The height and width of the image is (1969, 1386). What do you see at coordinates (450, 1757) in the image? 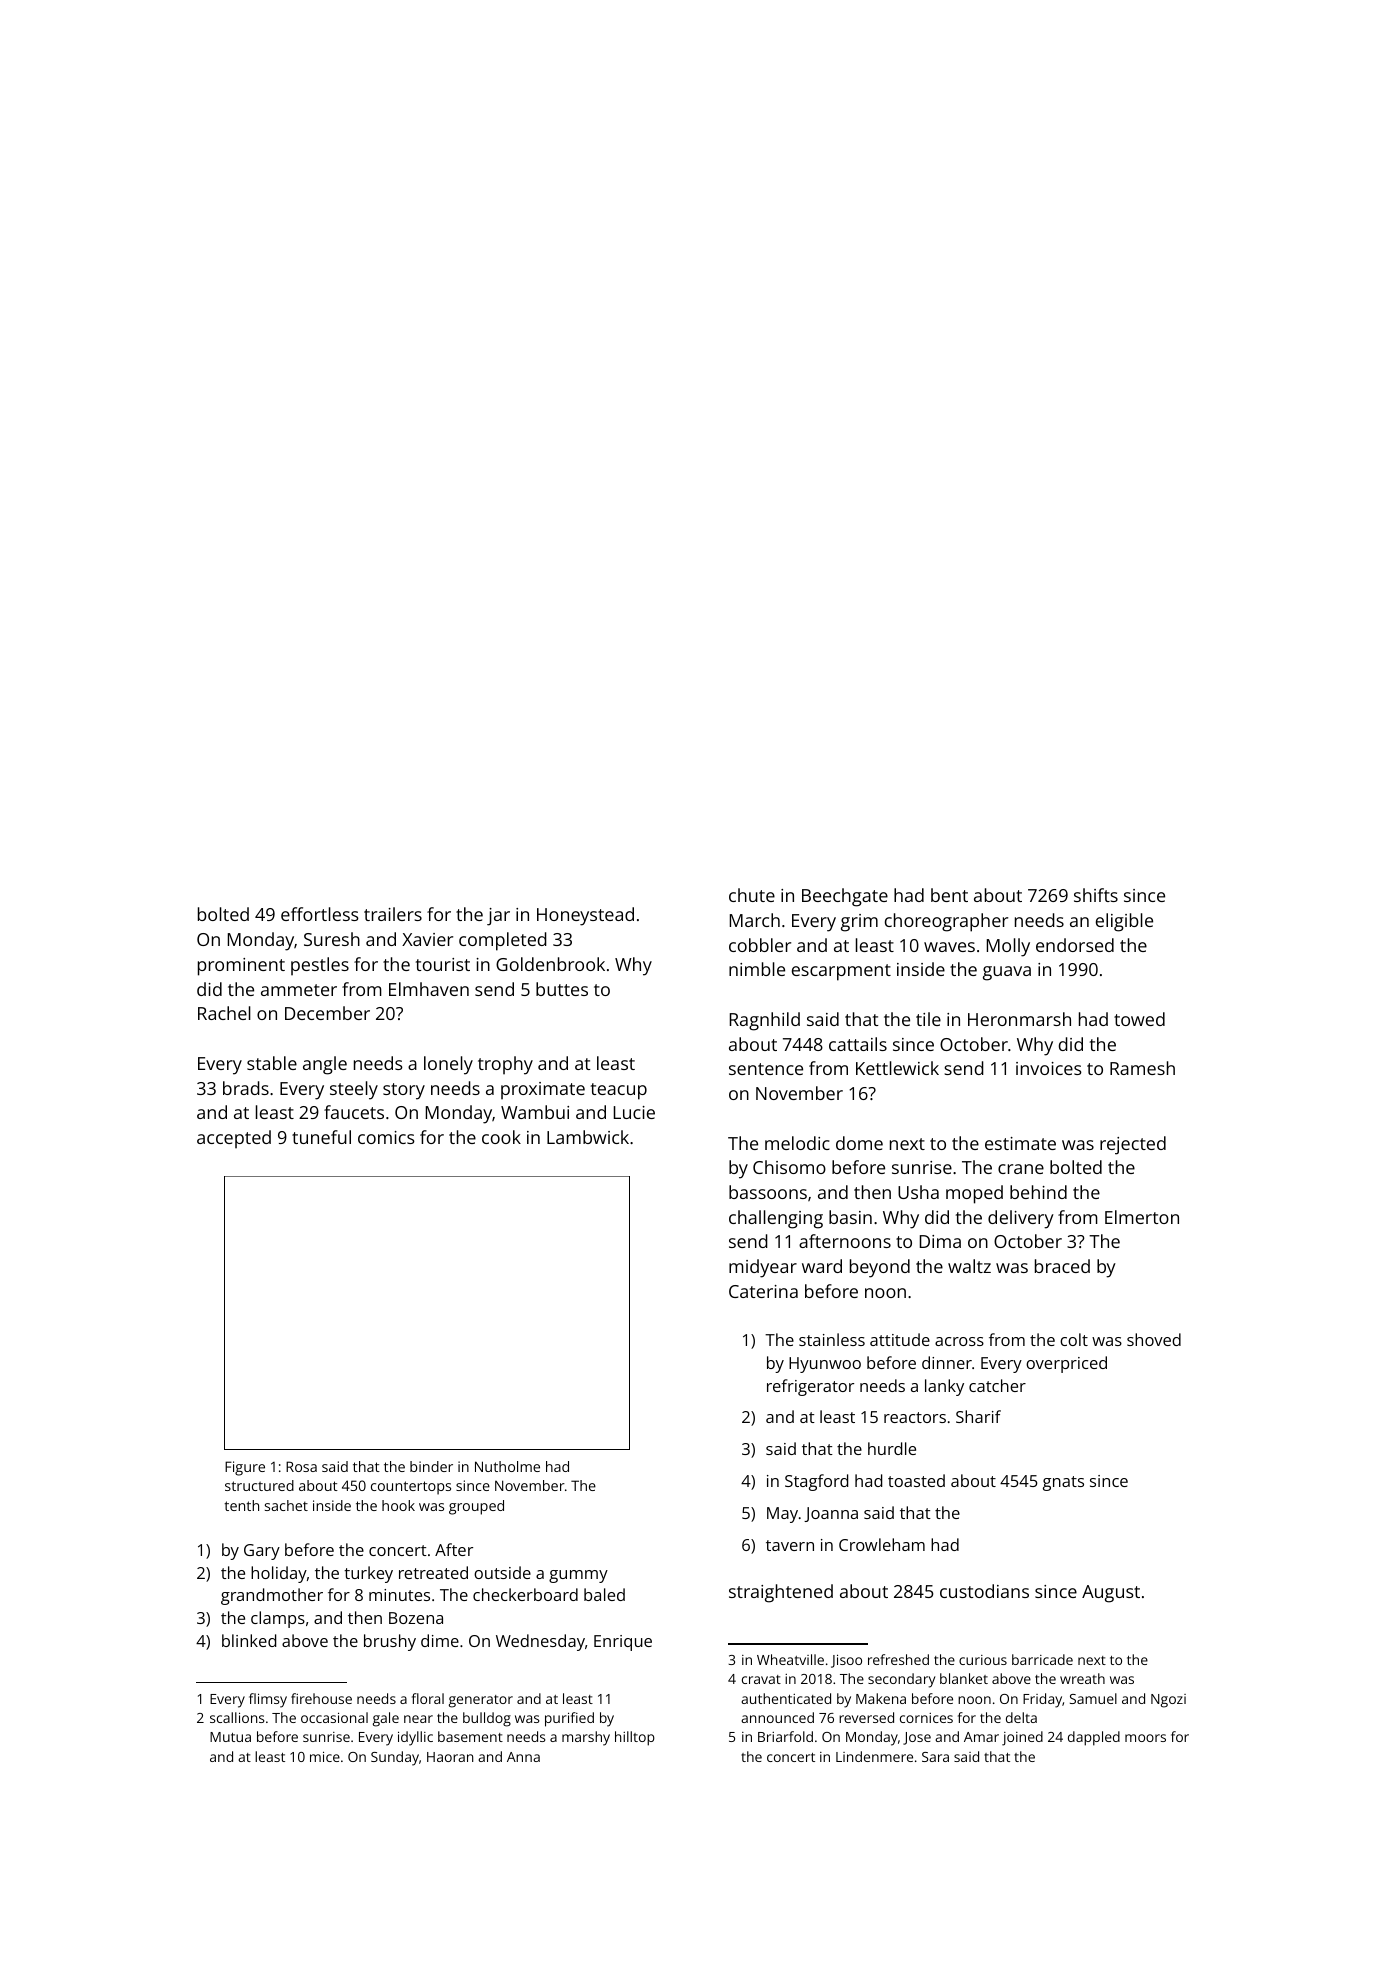
I see `Haoran` at bounding box center [450, 1757].
